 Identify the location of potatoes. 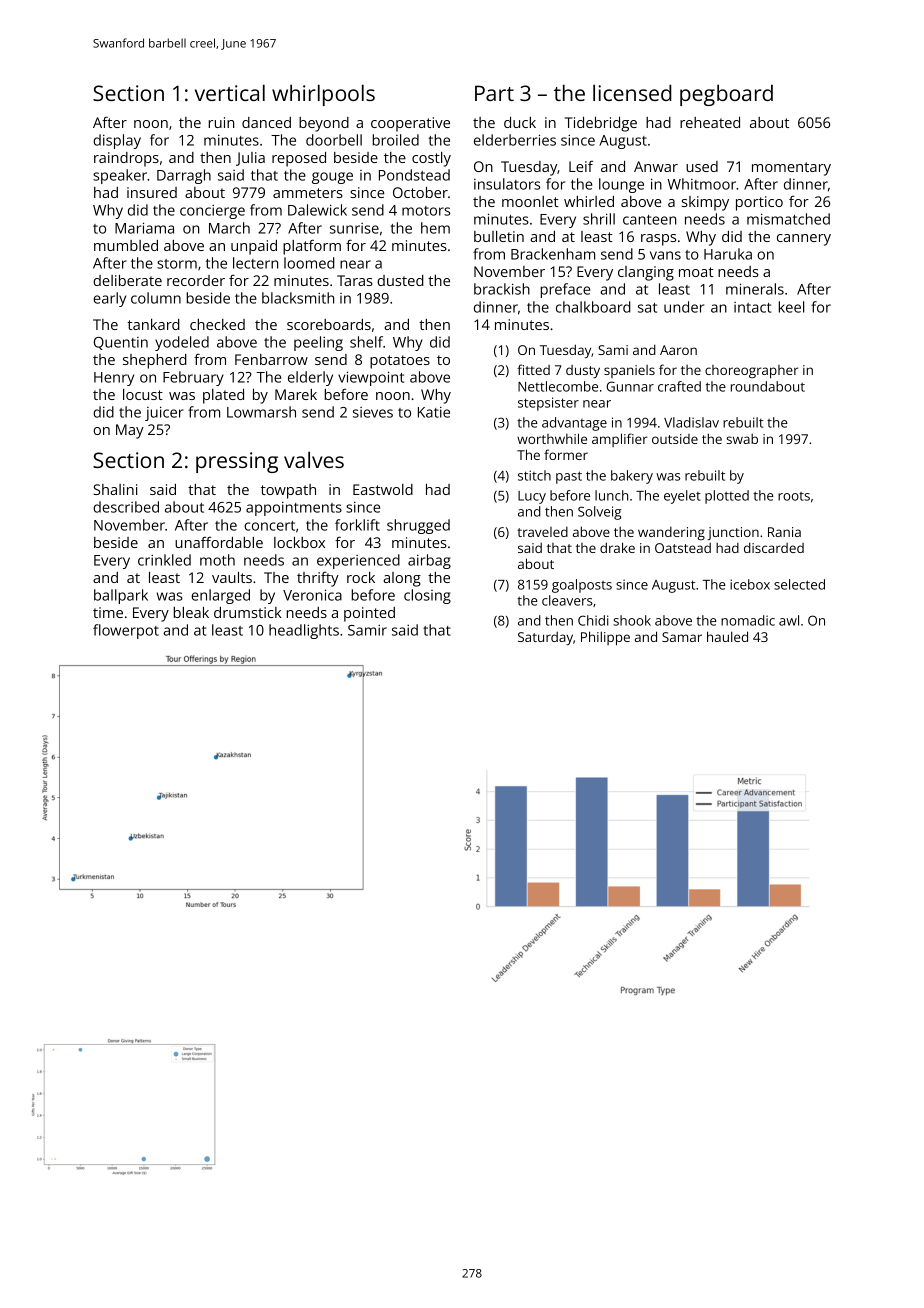
(400, 362).
